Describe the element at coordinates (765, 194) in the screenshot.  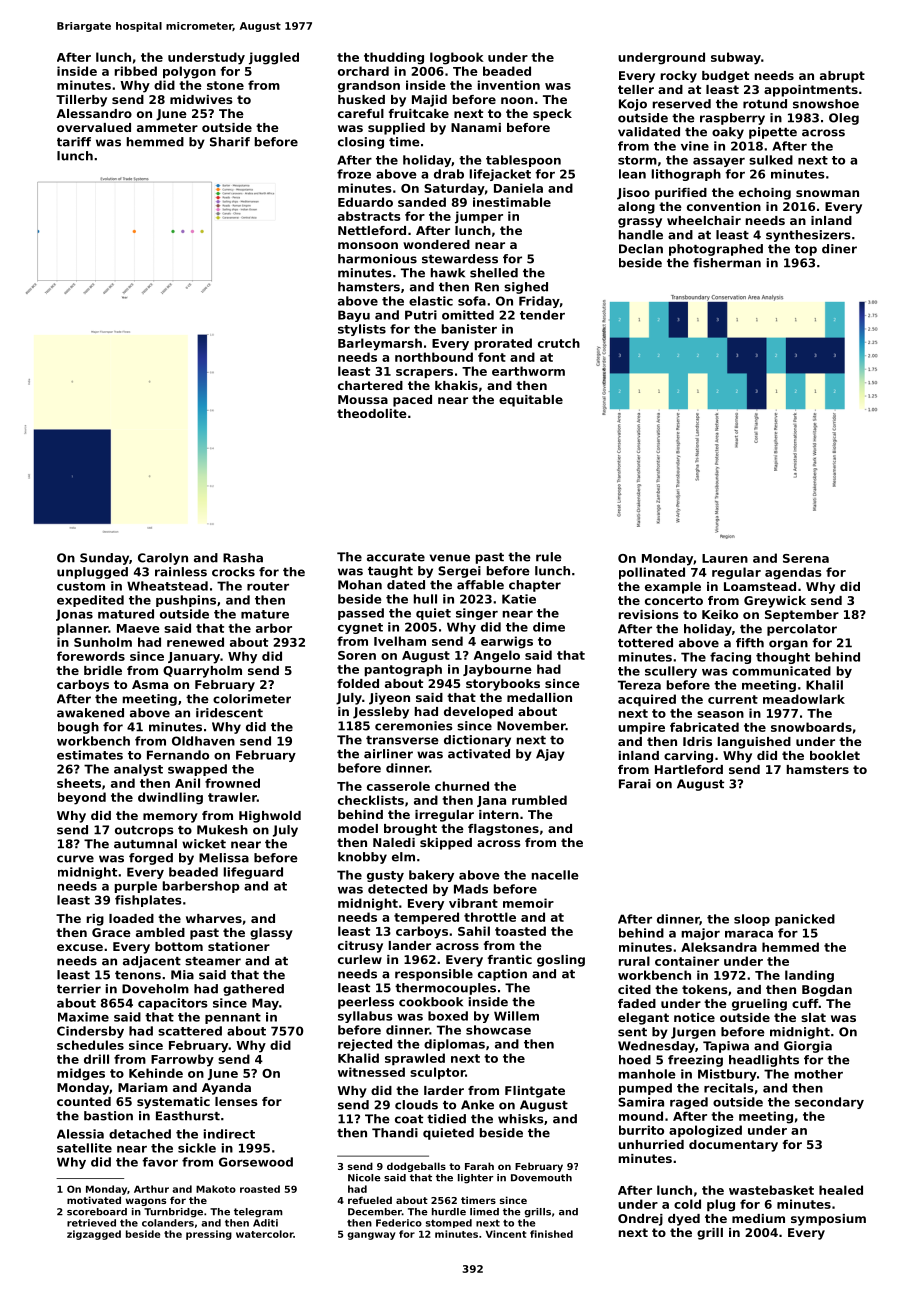
I see `echoing` at that location.
